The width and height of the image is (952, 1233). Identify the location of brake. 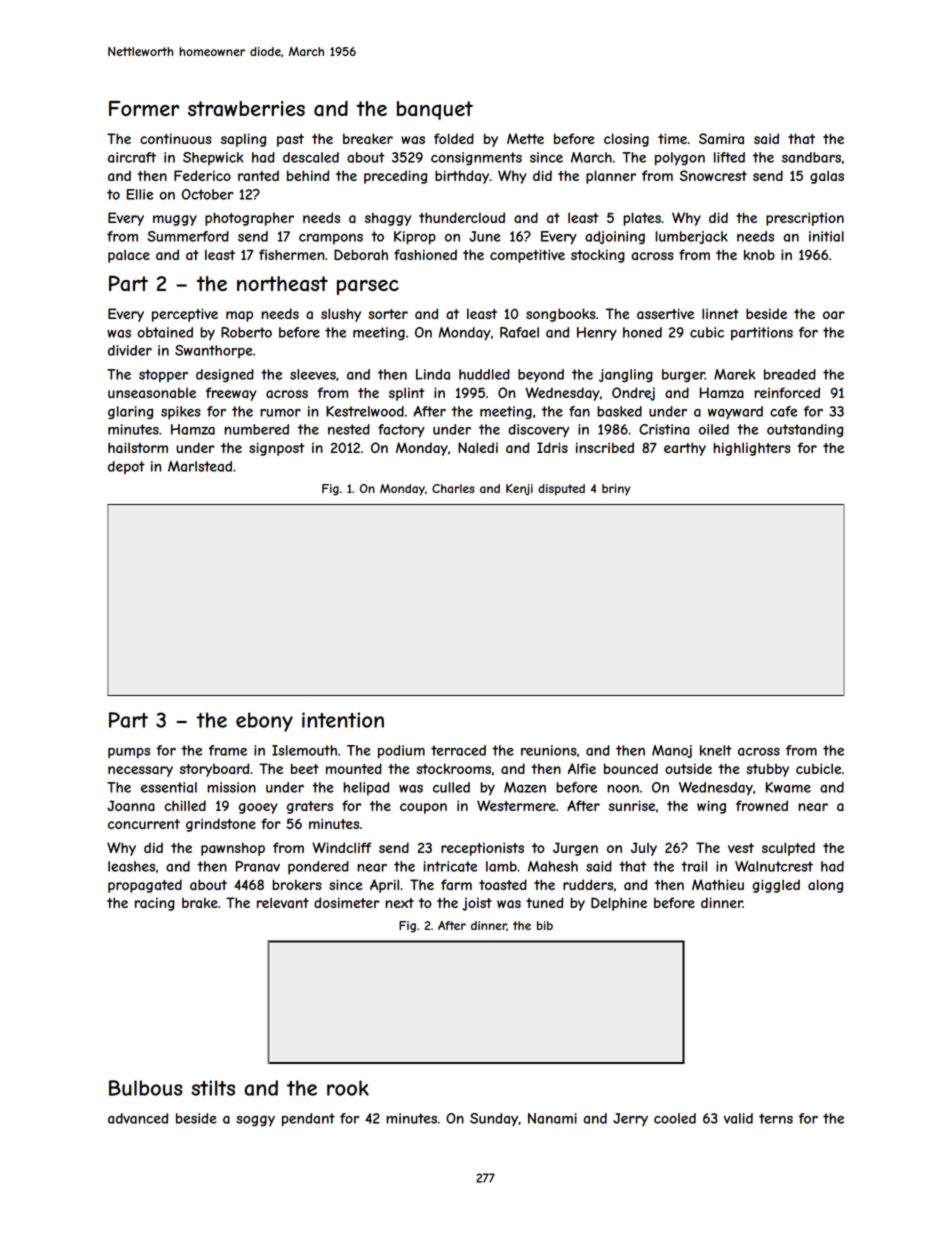
(200, 902).
